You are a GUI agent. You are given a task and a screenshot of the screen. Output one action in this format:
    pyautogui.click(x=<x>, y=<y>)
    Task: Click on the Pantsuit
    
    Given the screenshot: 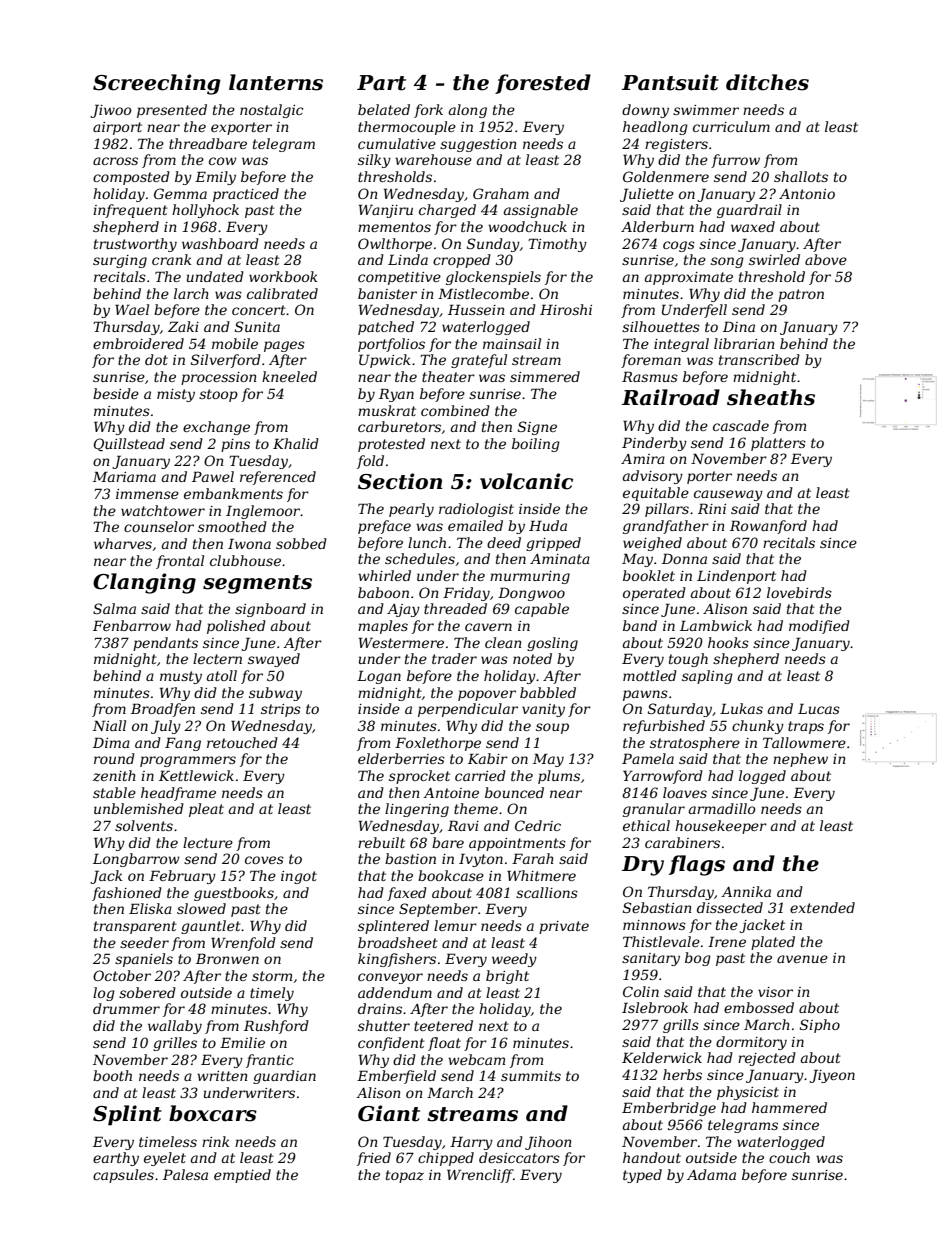 What is the action you would take?
    pyautogui.click(x=670, y=82)
